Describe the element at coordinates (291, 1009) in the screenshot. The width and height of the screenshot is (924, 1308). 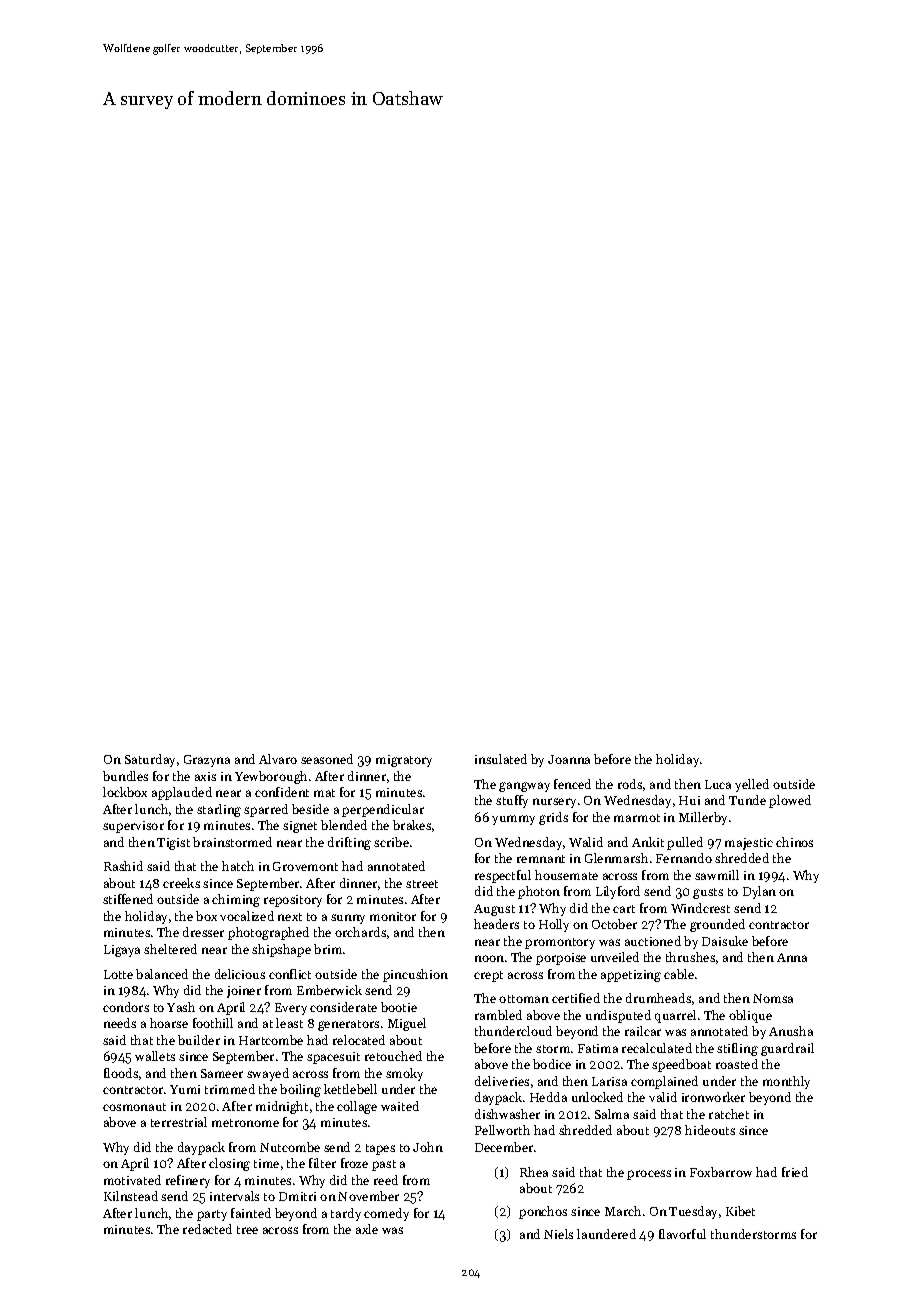
I see `Every` at that location.
